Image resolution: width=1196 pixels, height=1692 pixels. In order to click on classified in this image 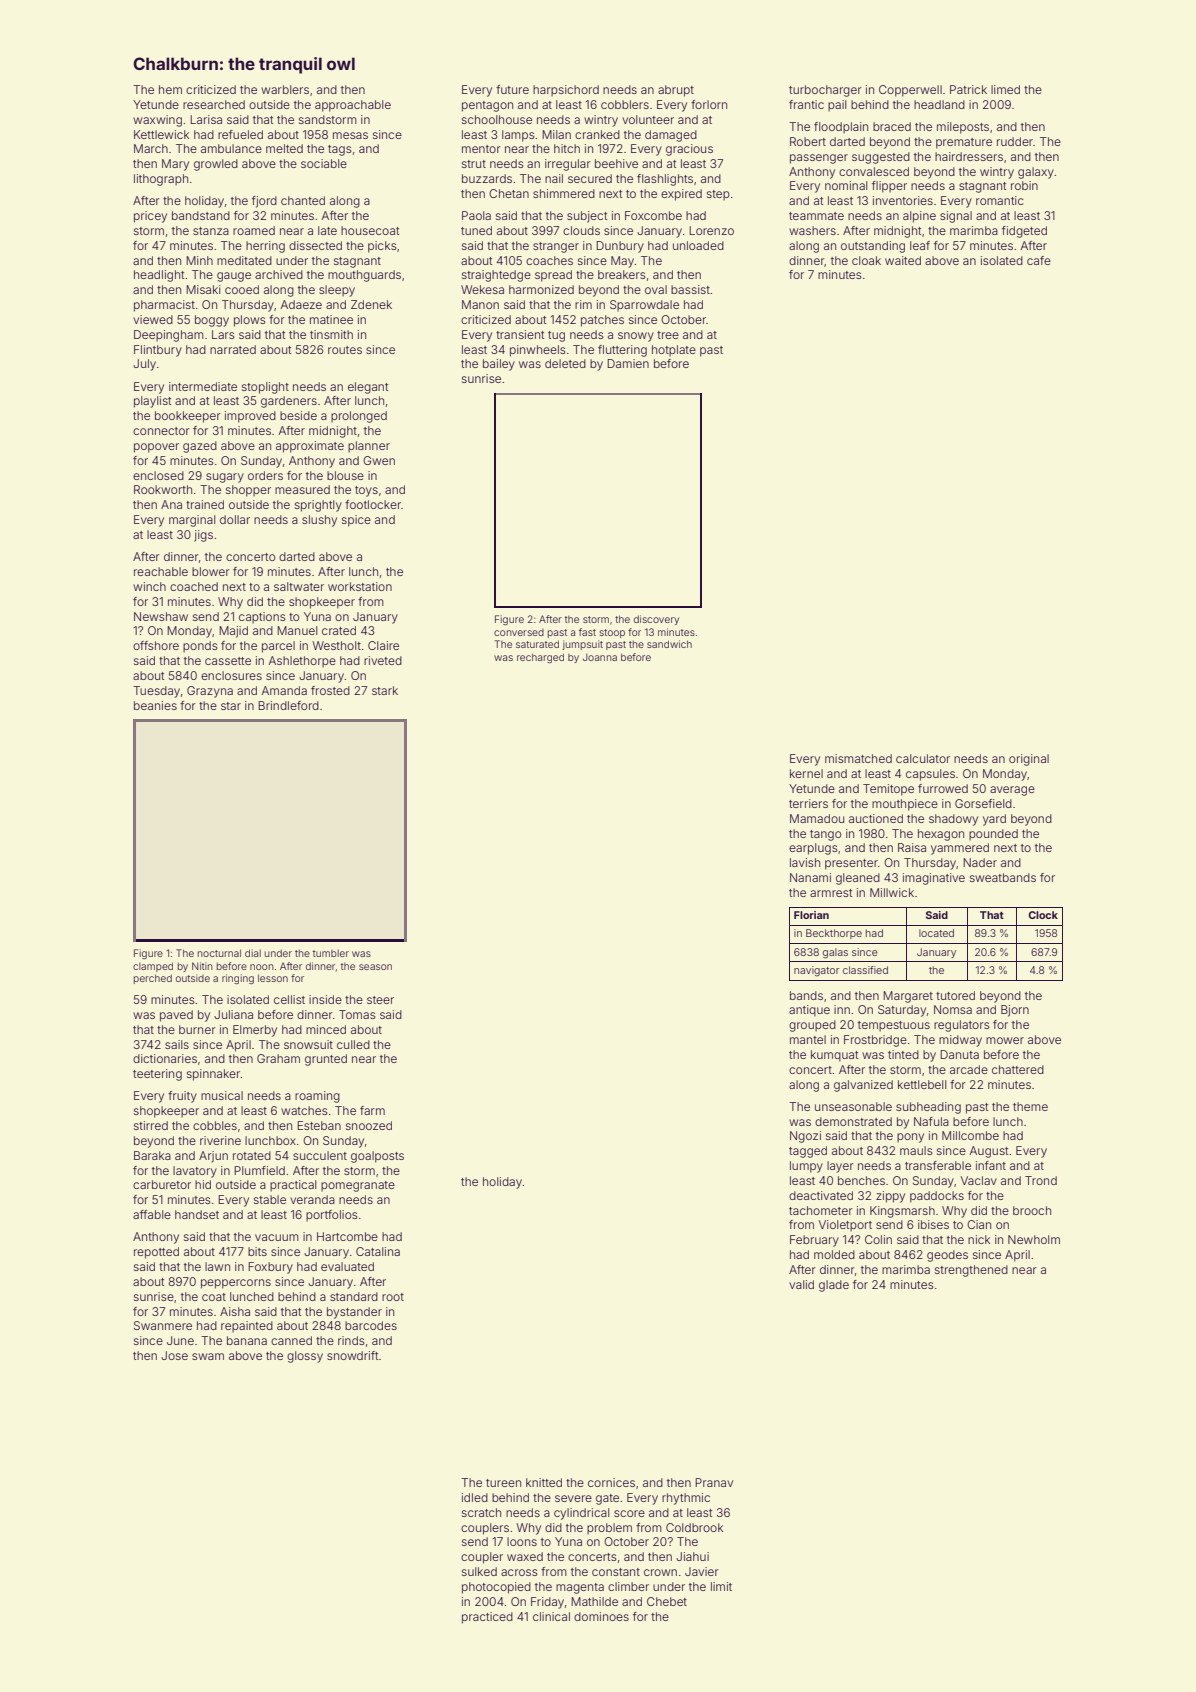, I will do `click(865, 970)`.
